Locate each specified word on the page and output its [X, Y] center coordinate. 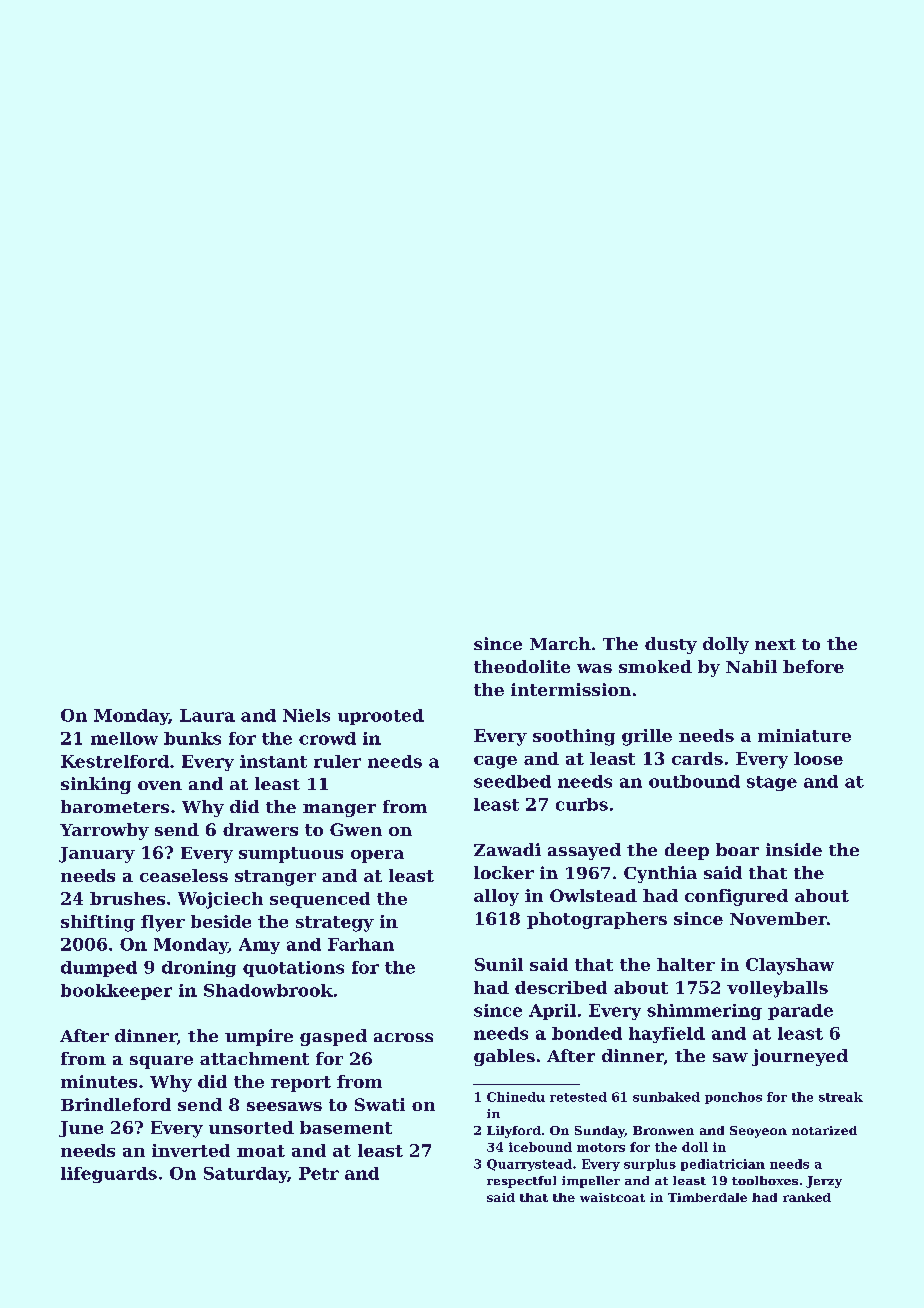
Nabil [751, 666]
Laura [207, 715]
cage [495, 762]
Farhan [361, 944]
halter [686, 964]
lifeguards [109, 1175]
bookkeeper [116, 992]
